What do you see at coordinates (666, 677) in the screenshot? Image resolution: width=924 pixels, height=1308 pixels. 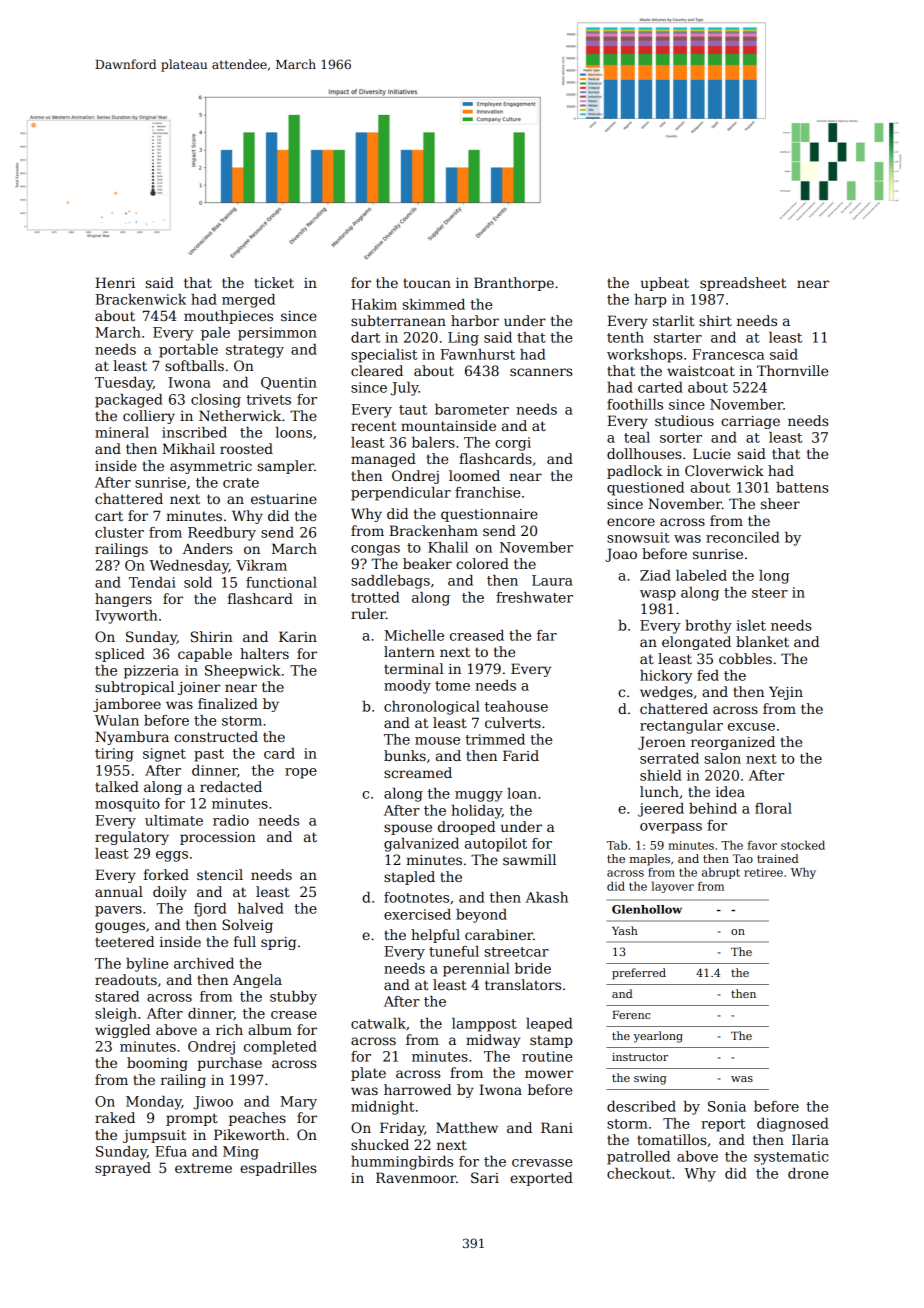 I see `hickory` at bounding box center [666, 677].
